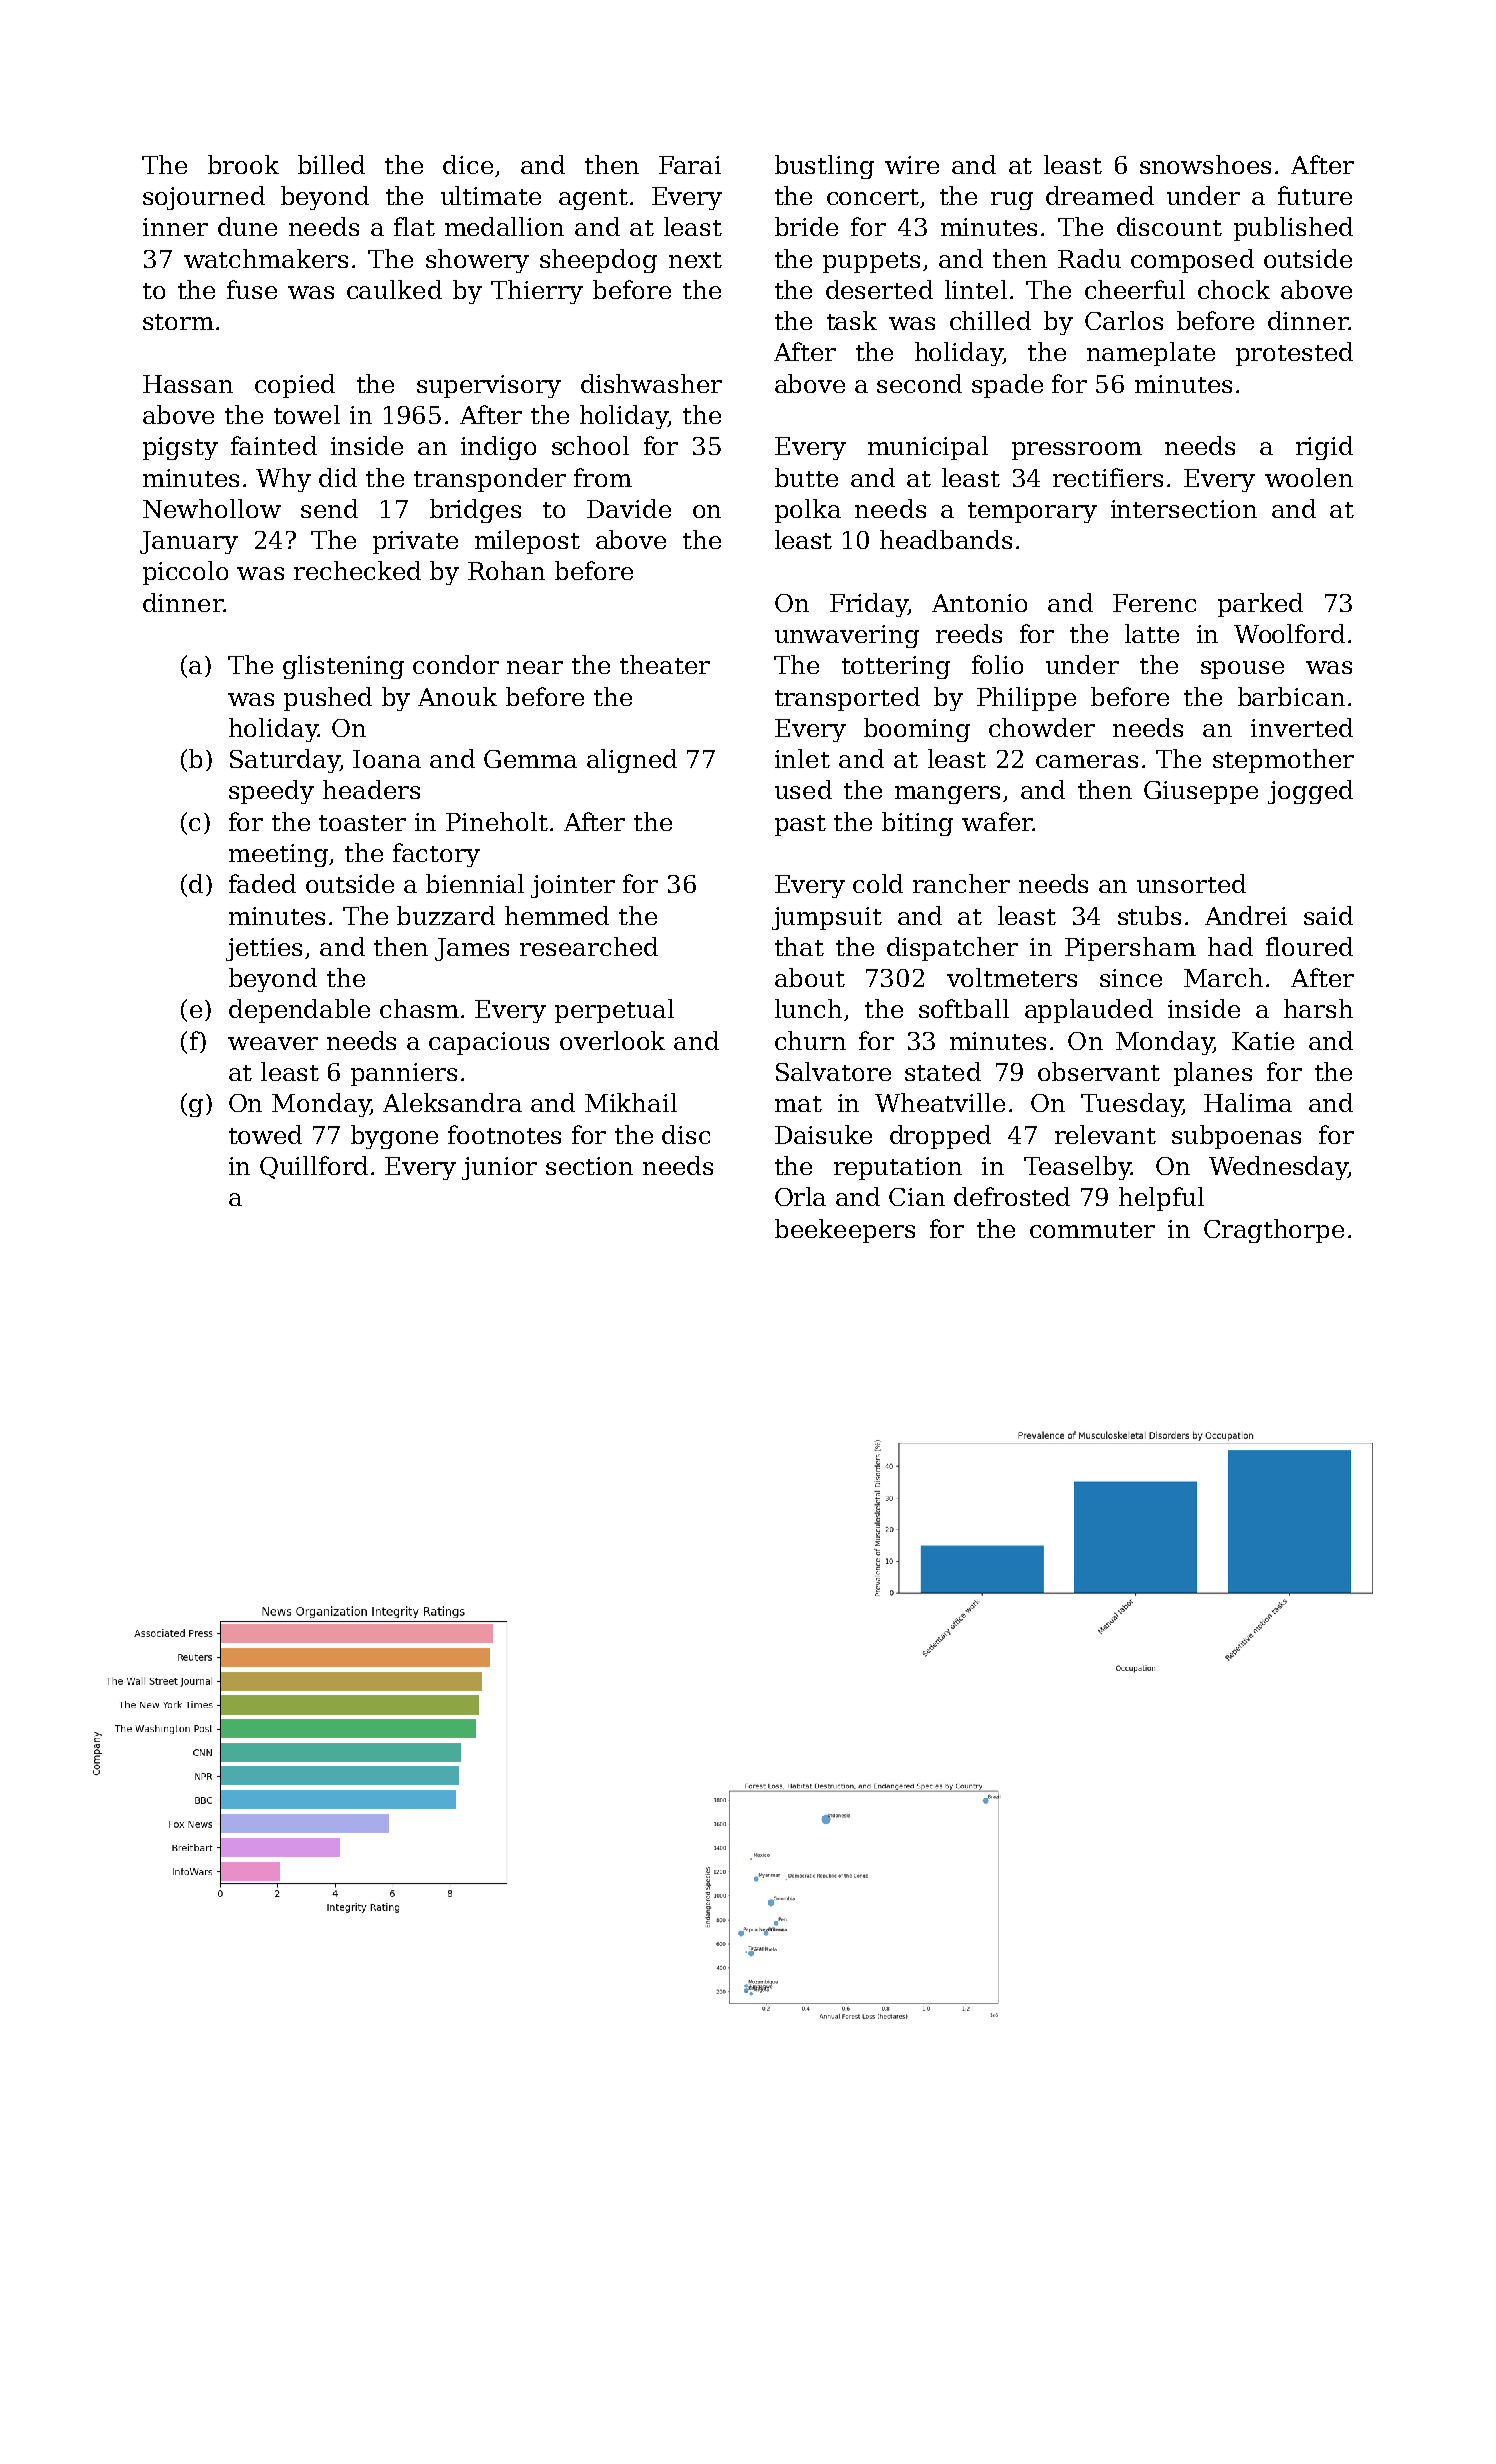  What do you see at coordinates (475, 883) in the page?
I see `biennial` at bounding box center [475, 883].
